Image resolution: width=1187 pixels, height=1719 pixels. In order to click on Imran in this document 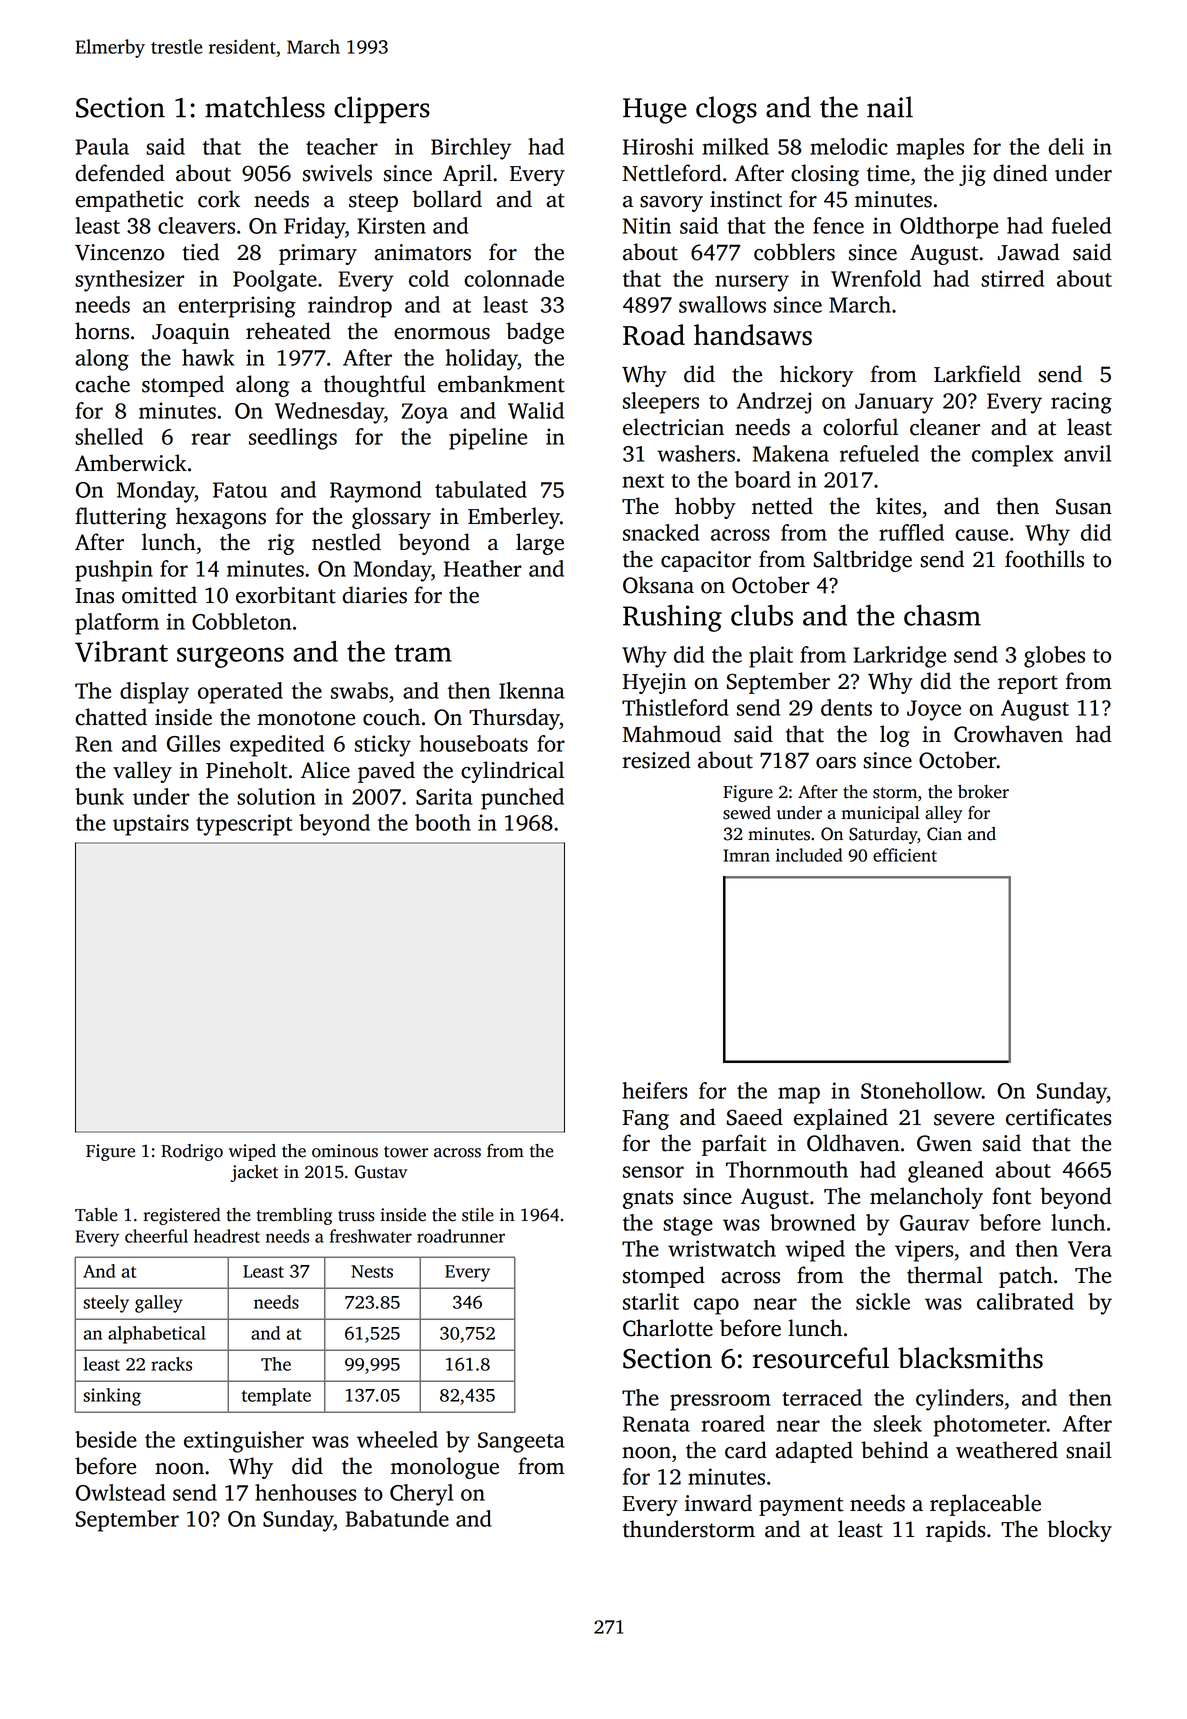, I will do `click(747, 855)`.
